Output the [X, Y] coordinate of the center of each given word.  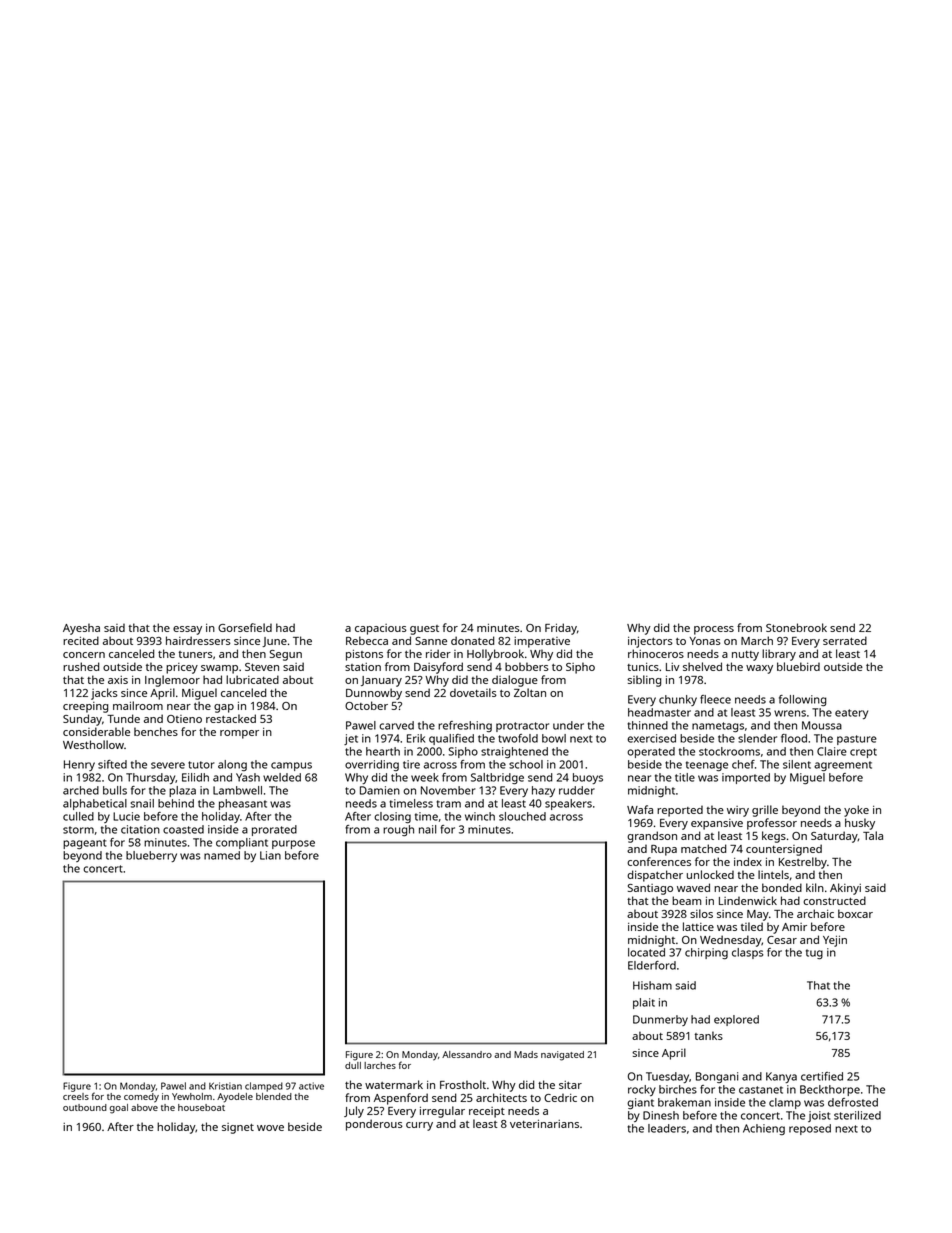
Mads [526, 1054]
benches [156, 731]
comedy [141, 1098]
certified [822, 1076]
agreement [843, 766]
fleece [715, 699]
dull [353, 1065]
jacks [104, 694]
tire [411, 764]
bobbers [527, 666]
